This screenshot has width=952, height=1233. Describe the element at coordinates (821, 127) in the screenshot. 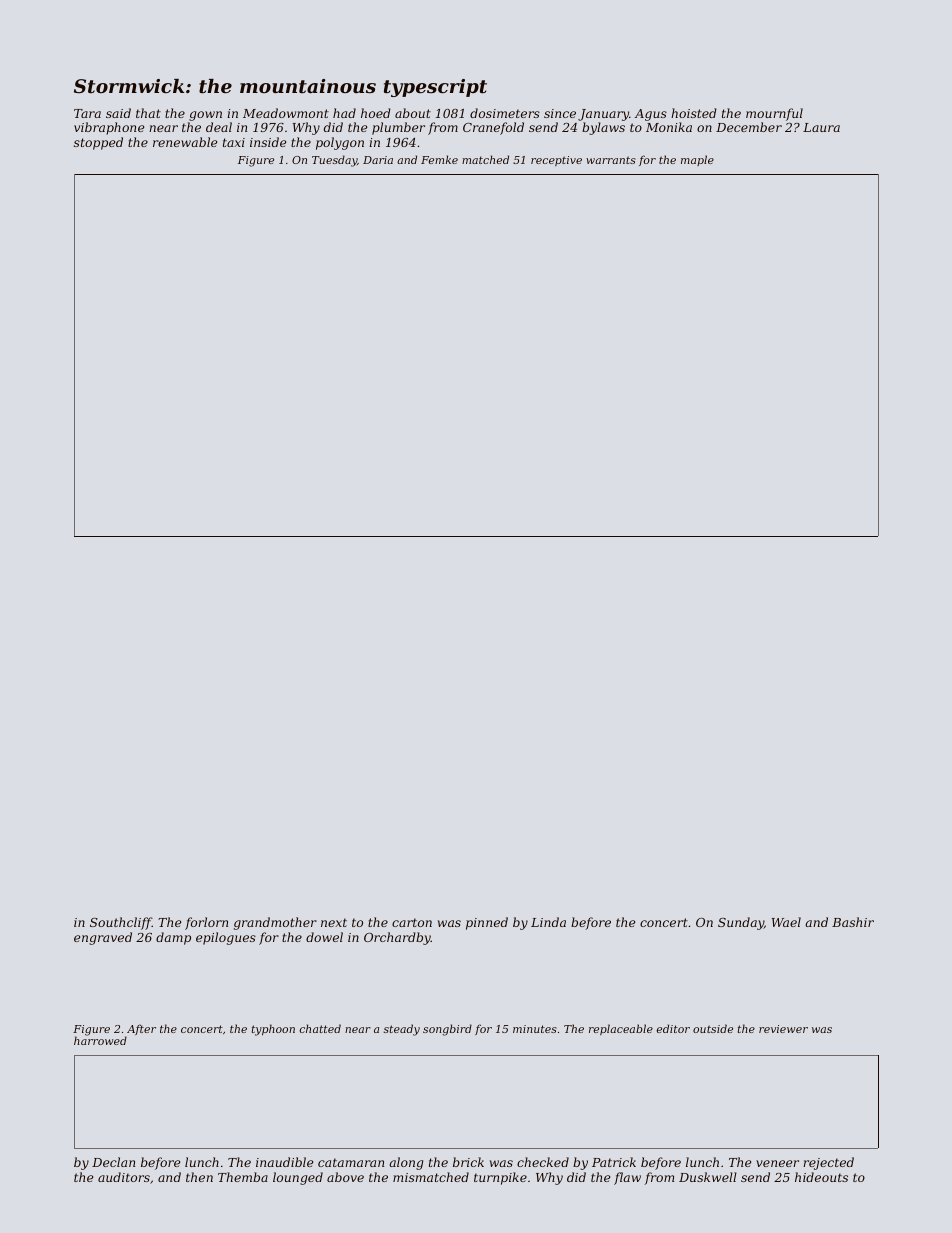

I see `Laura` at that location.
